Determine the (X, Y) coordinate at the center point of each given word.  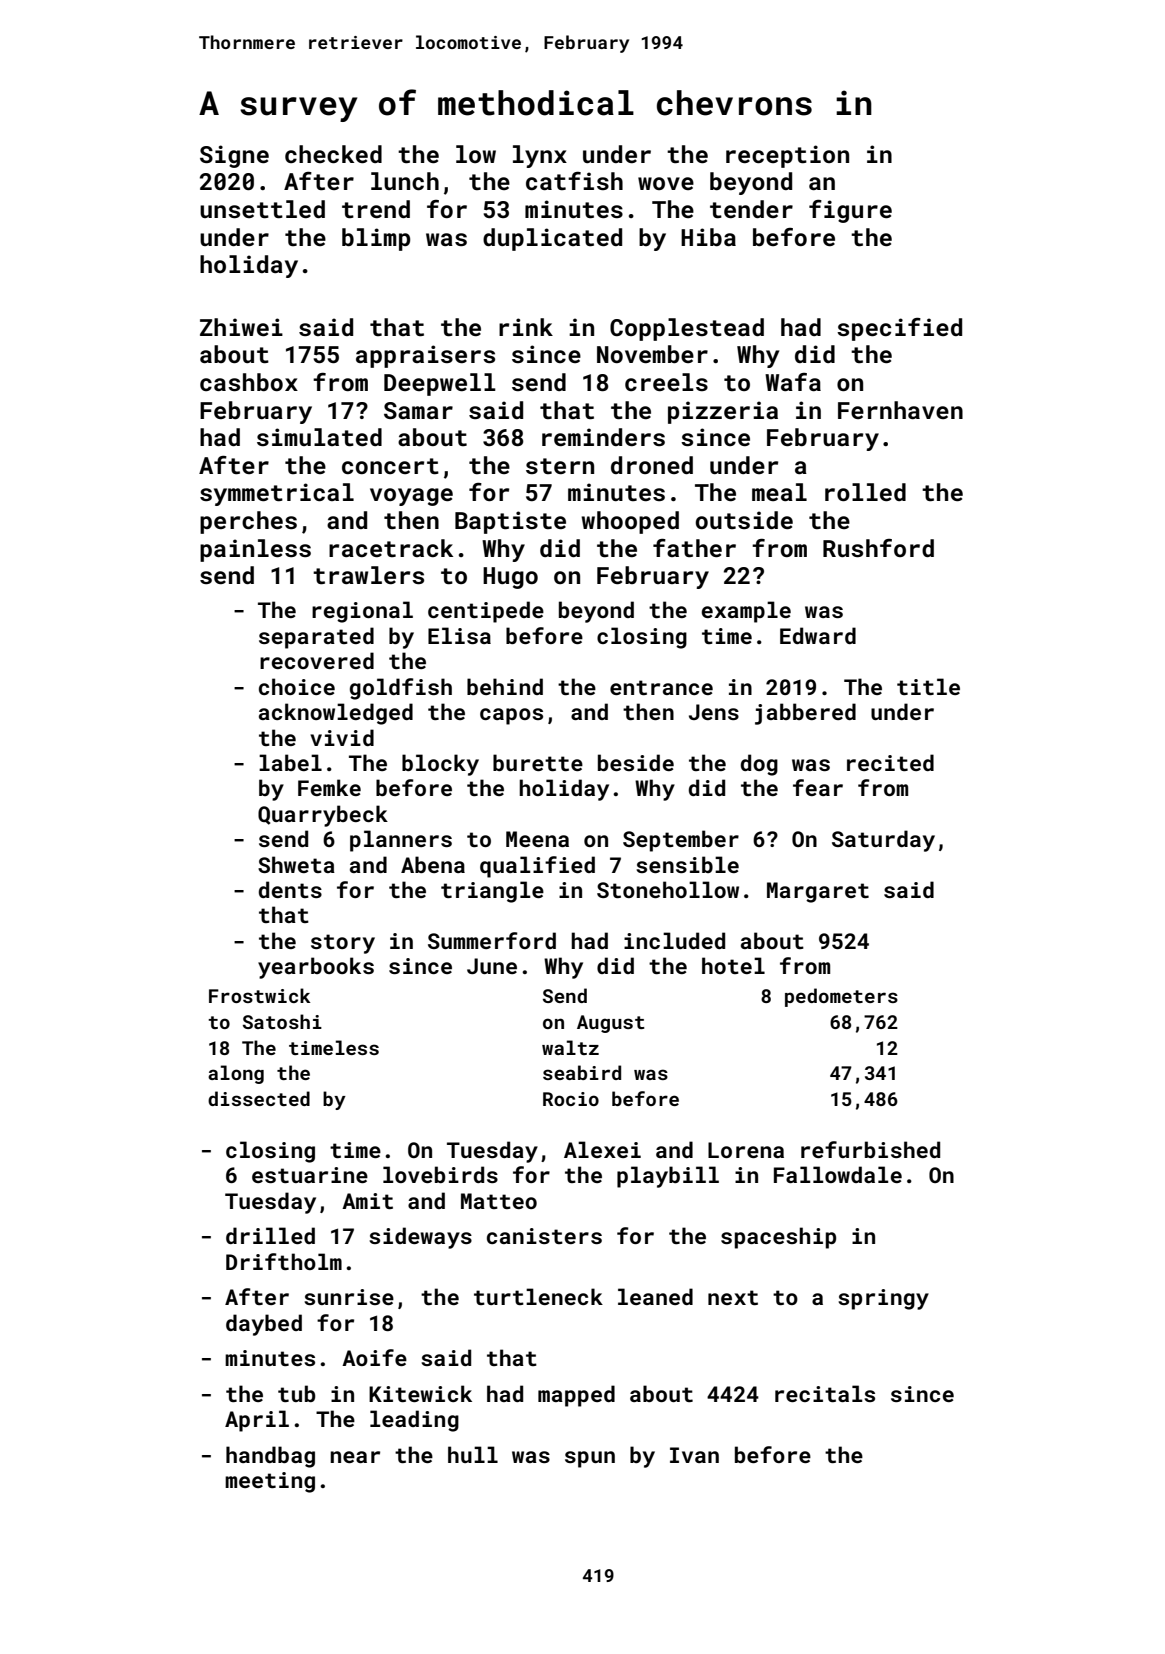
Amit (367, 1201)
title (928, 686)
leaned (655, 1296)
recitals (825, 1393)
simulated (319, 437)
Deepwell (440, 384)
